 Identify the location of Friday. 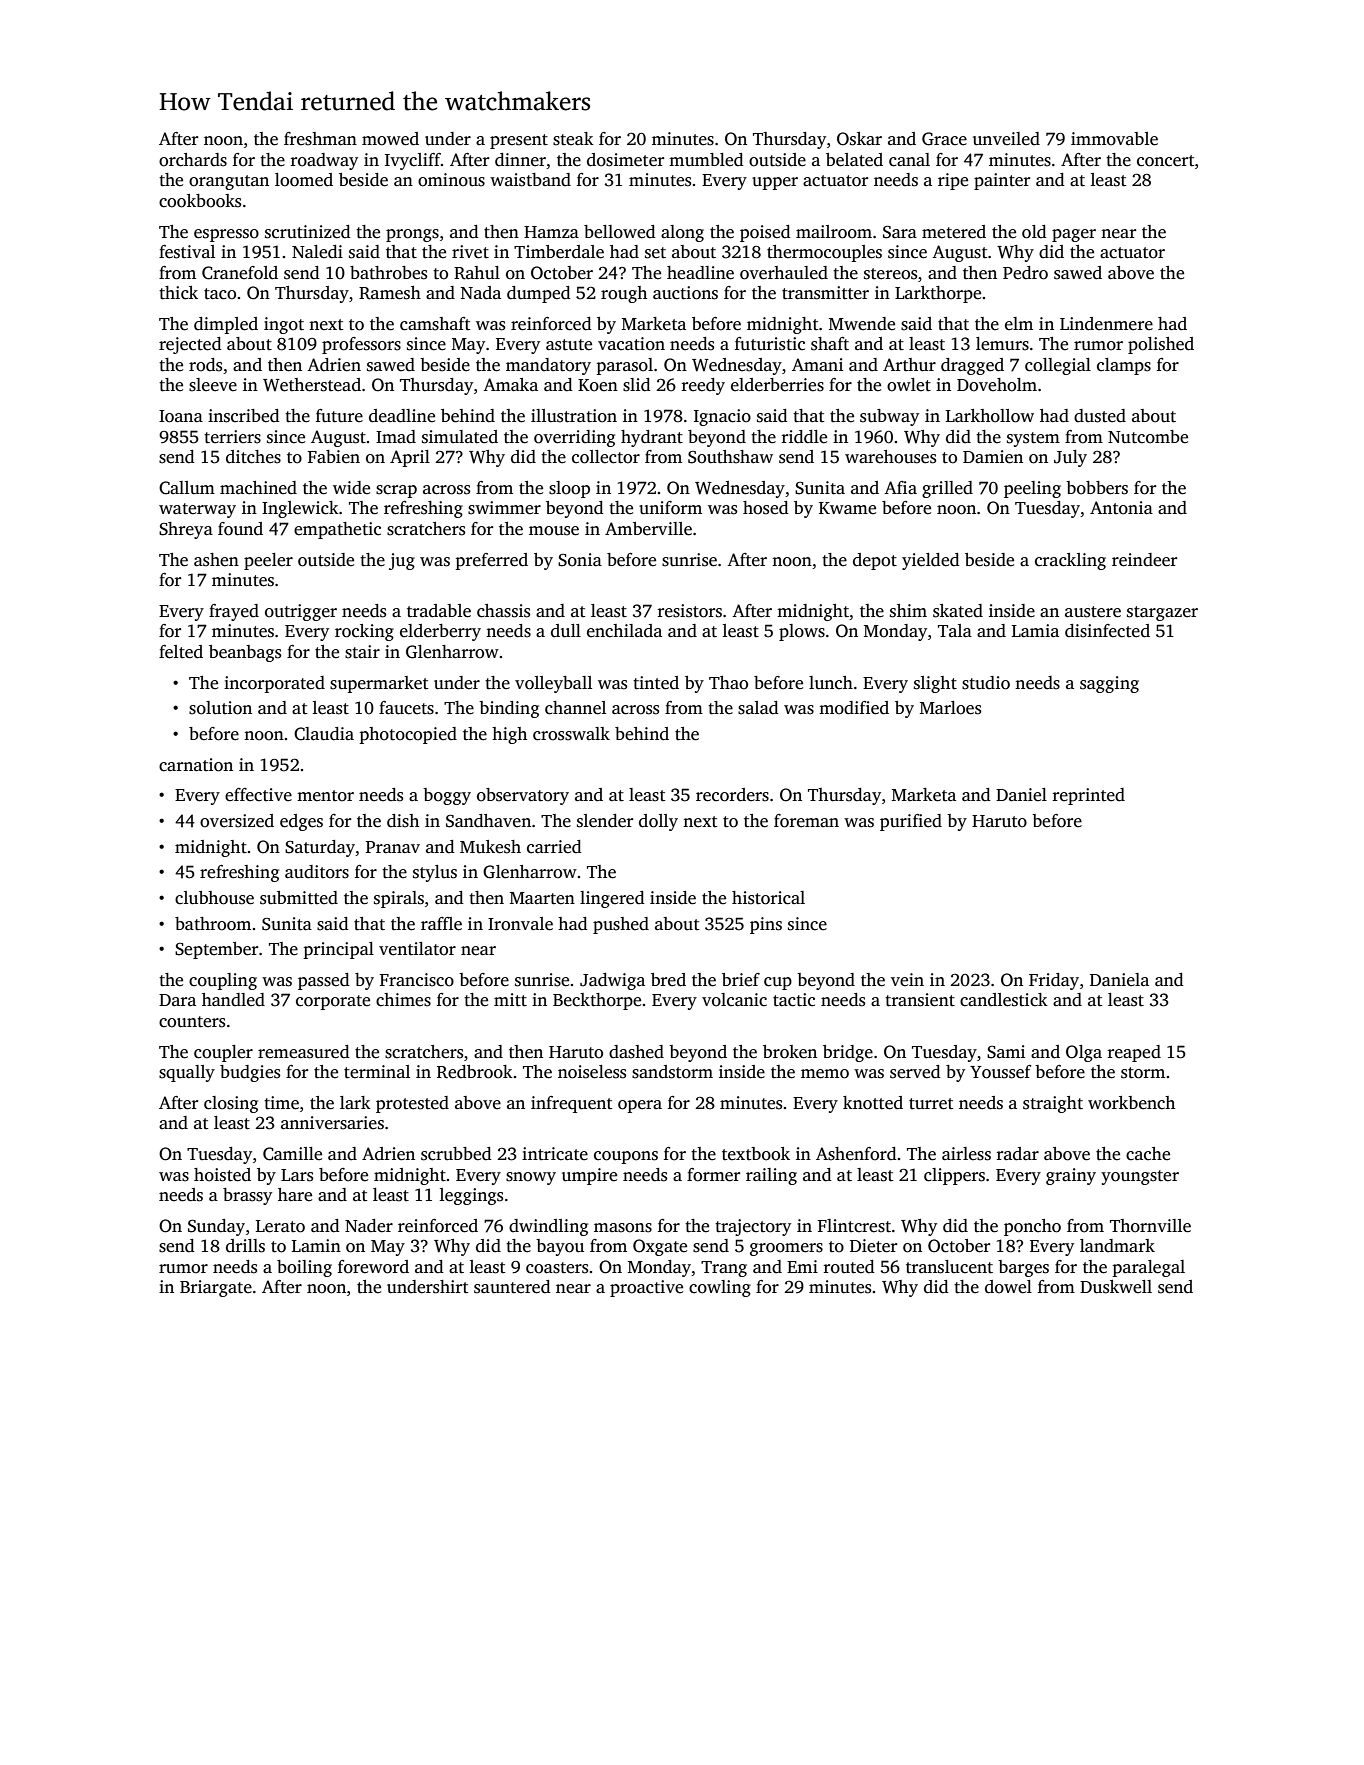
(1054, 981).
